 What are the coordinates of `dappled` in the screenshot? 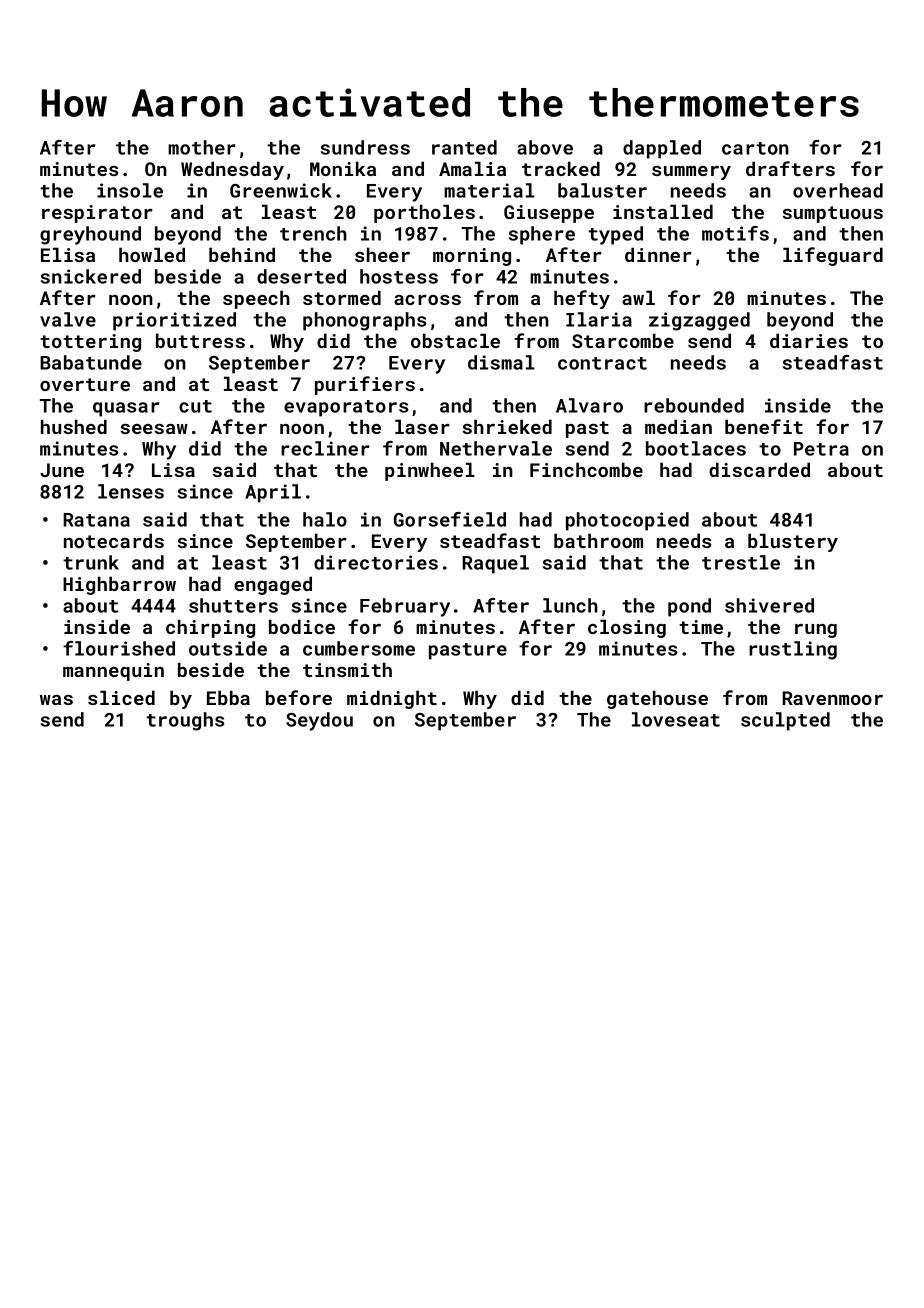 It's located at (662, 149).
